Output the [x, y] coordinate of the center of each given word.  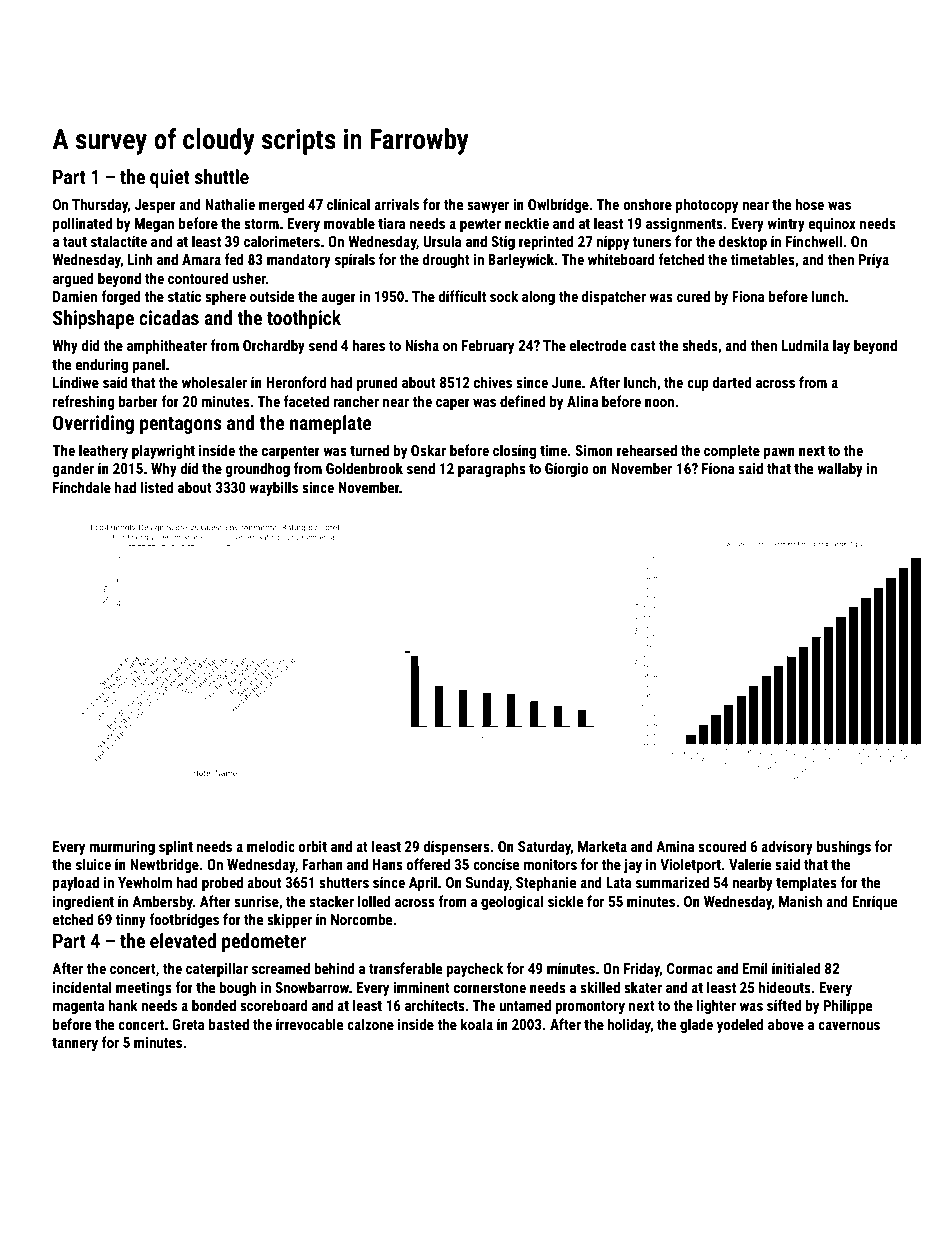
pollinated [82, 224]
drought [446, 260]
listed [157, 487]
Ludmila [805, 345]
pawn [779, 453]
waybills [273, 488]
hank [123, 1005]
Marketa [602, 846]
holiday [629, 1025]
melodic [271, 846]
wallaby [840, 469]
